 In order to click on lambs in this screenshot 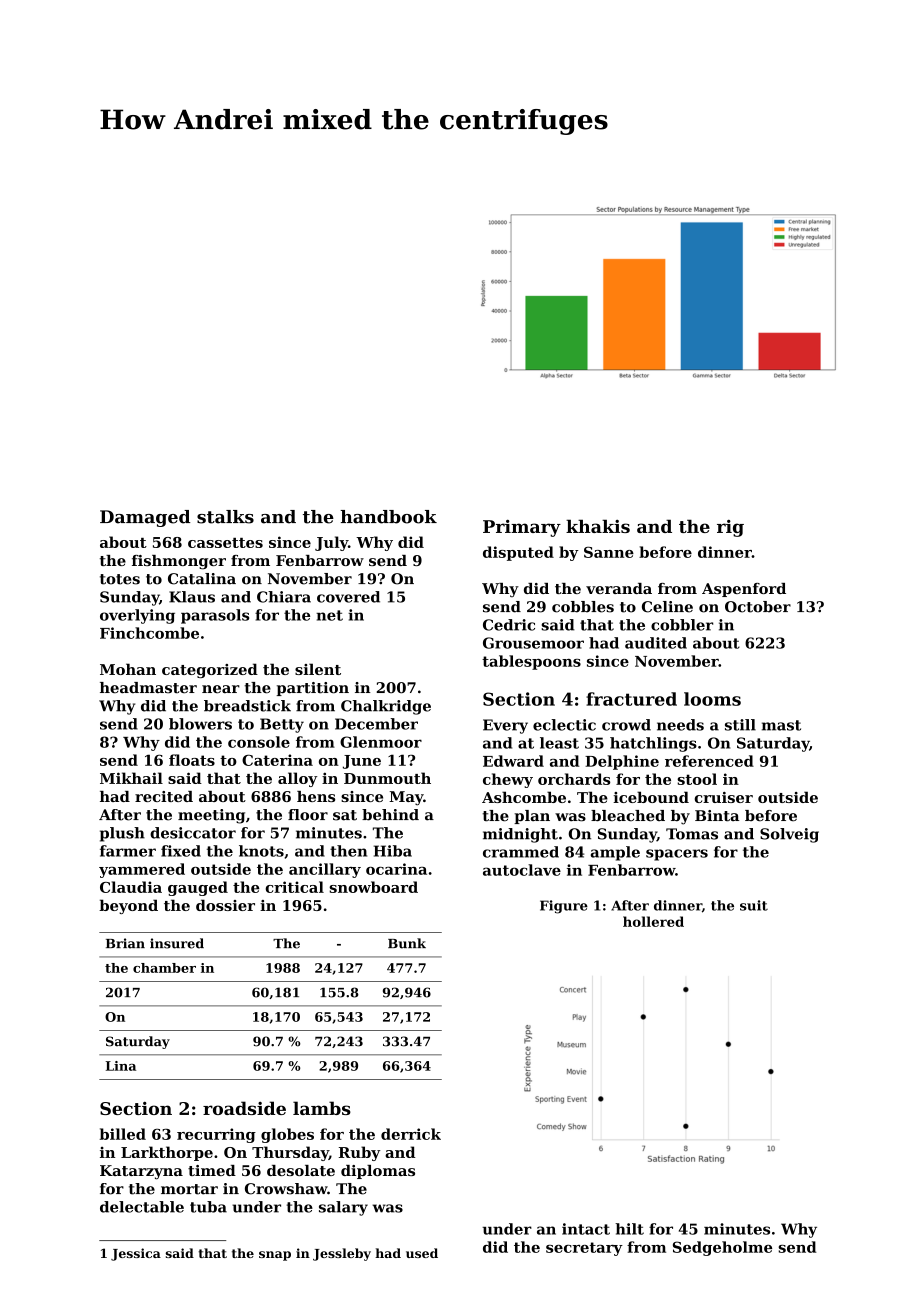, I will do `click(322, 1108)`.
